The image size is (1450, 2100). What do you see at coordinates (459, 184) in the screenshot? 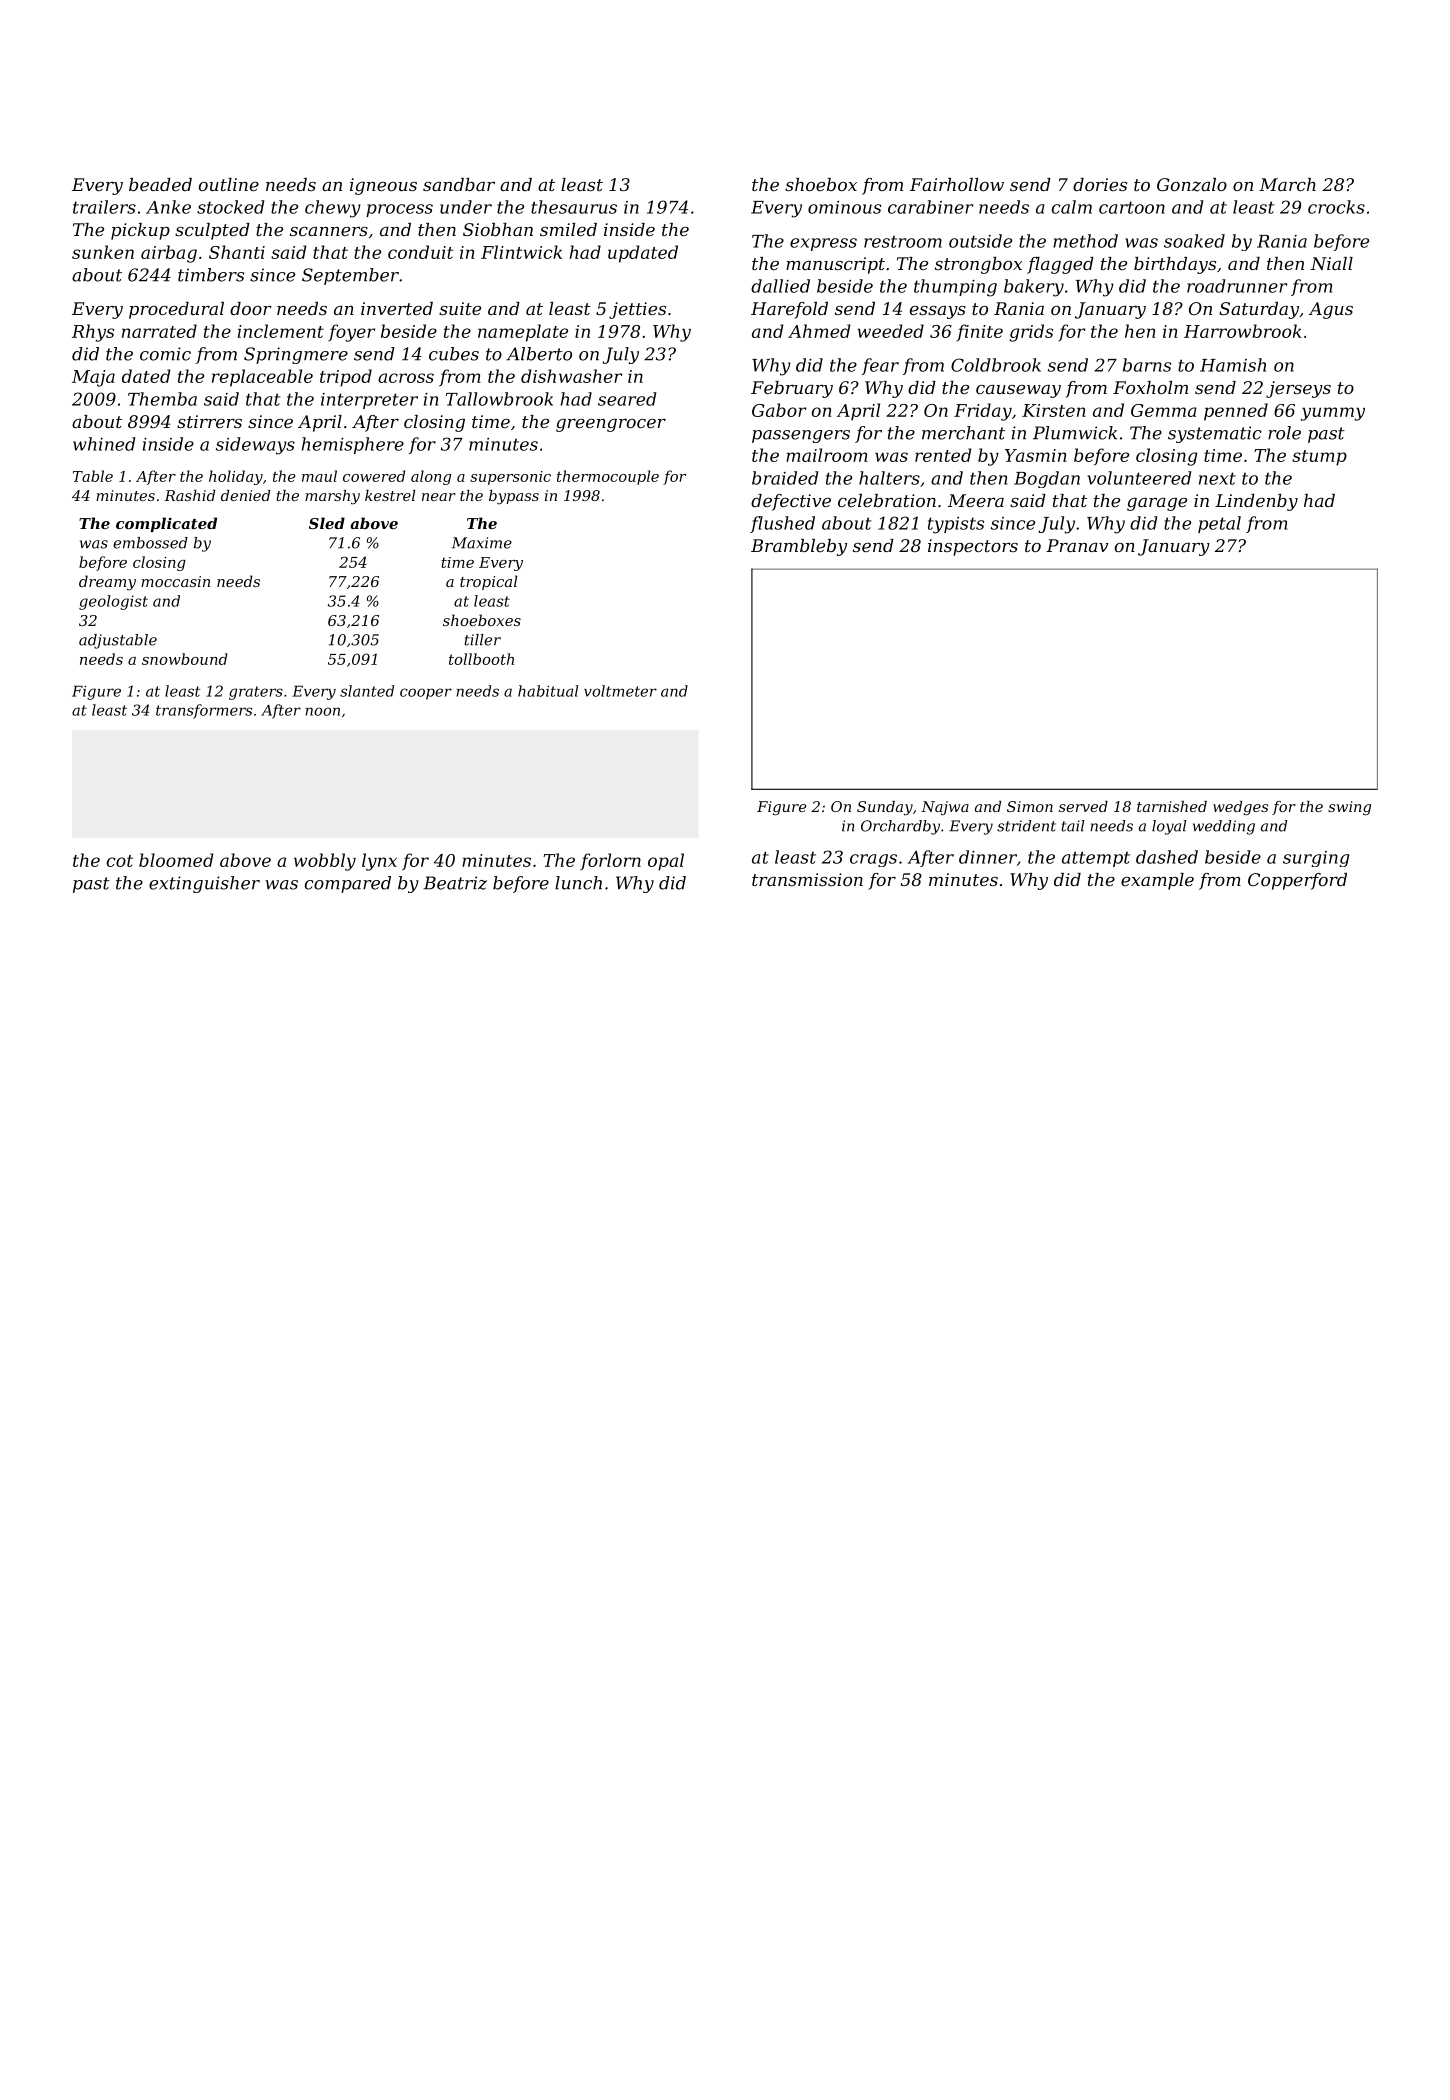
I see `sandbar` at bounding box center [459, 184].
